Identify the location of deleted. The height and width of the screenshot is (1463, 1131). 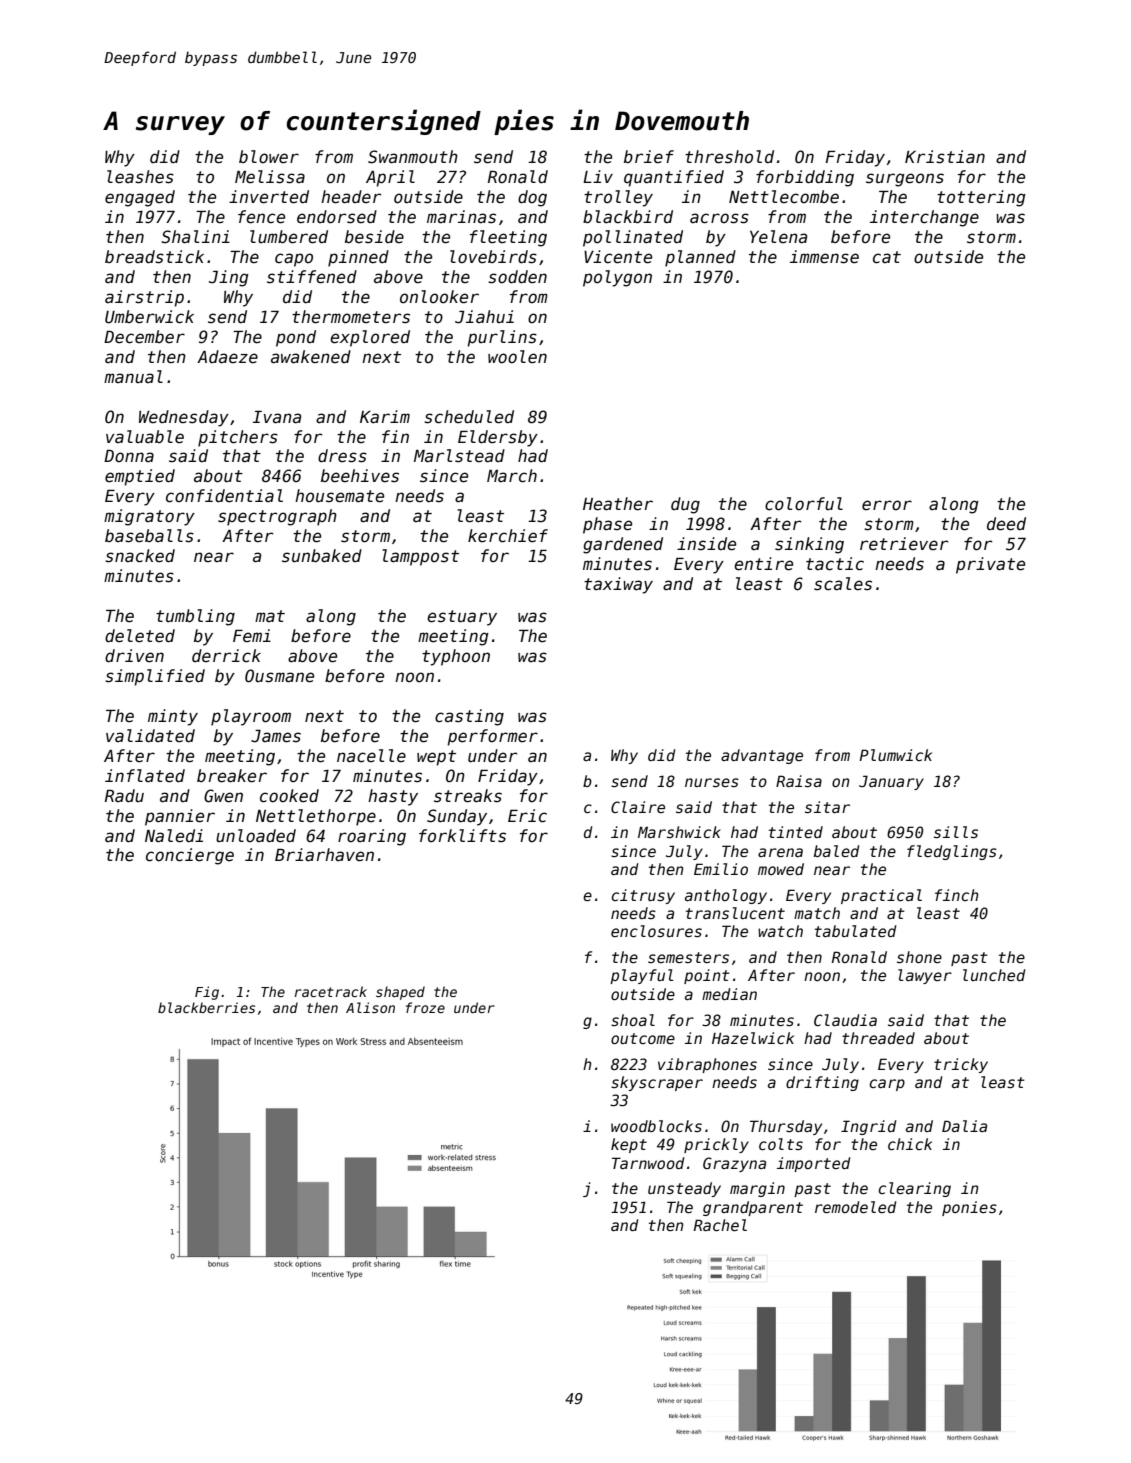
(140, 636).
